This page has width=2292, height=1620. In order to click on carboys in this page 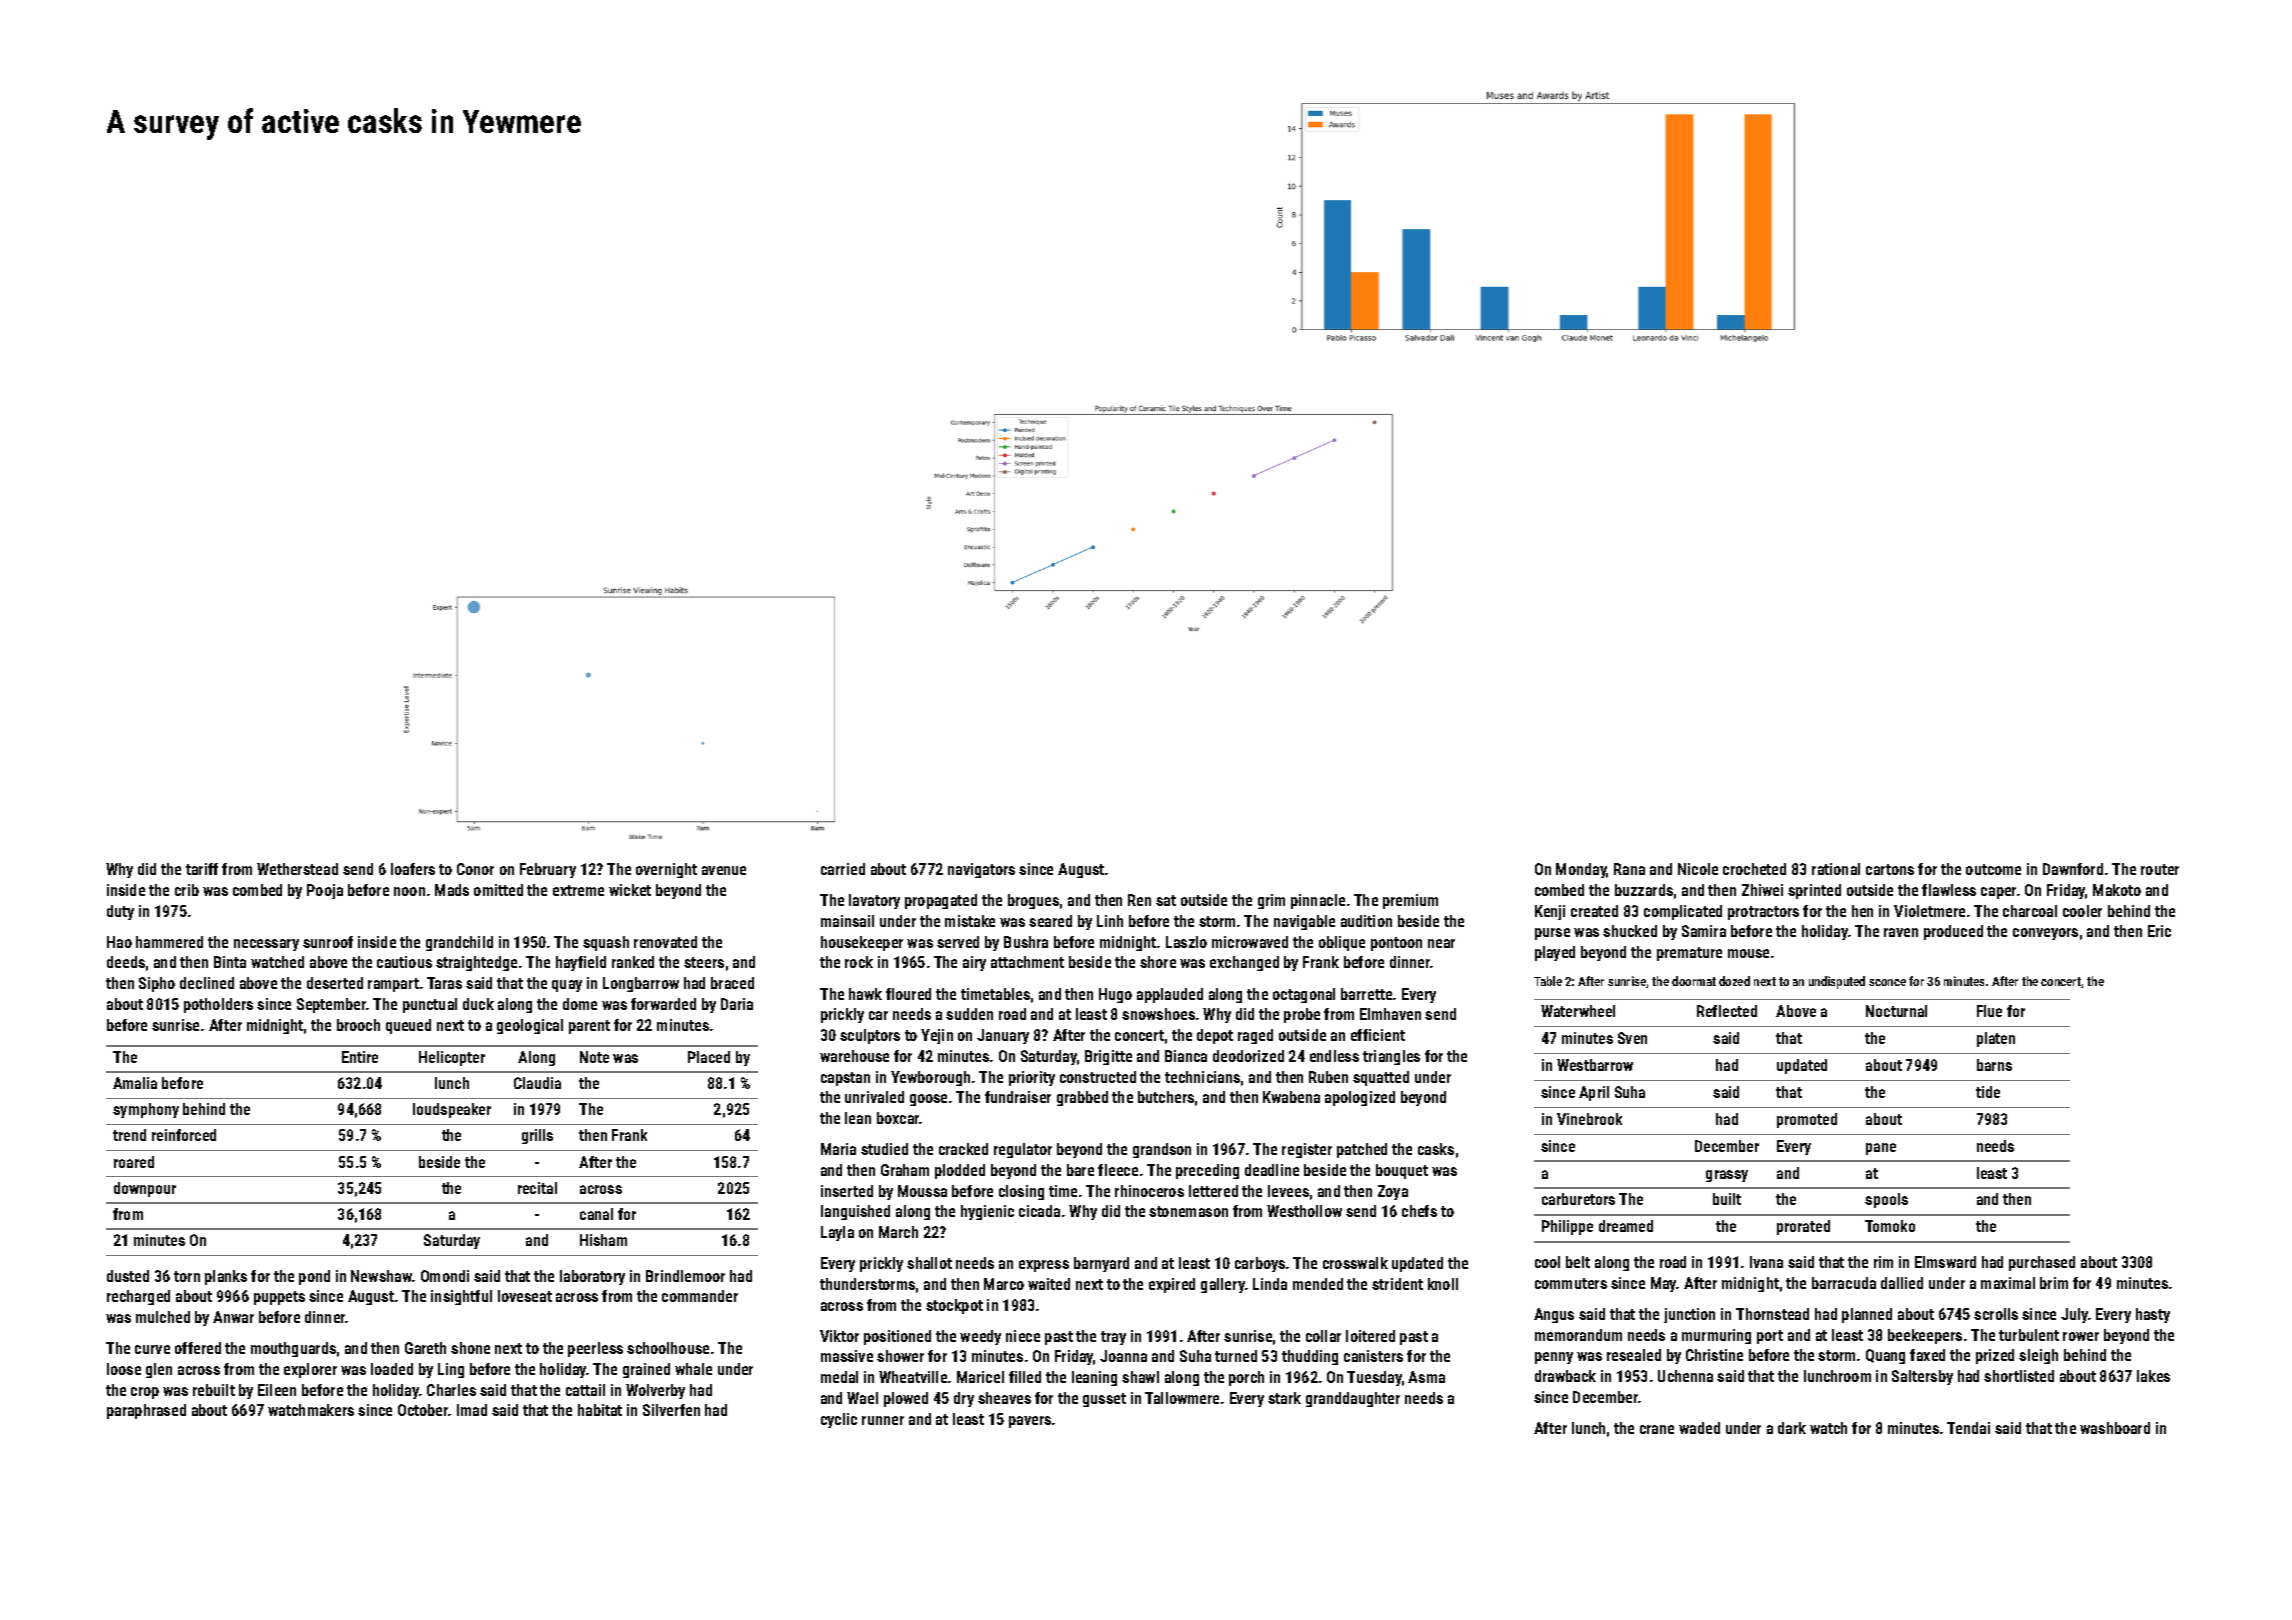, I will do `click(1260, 1264)`.
